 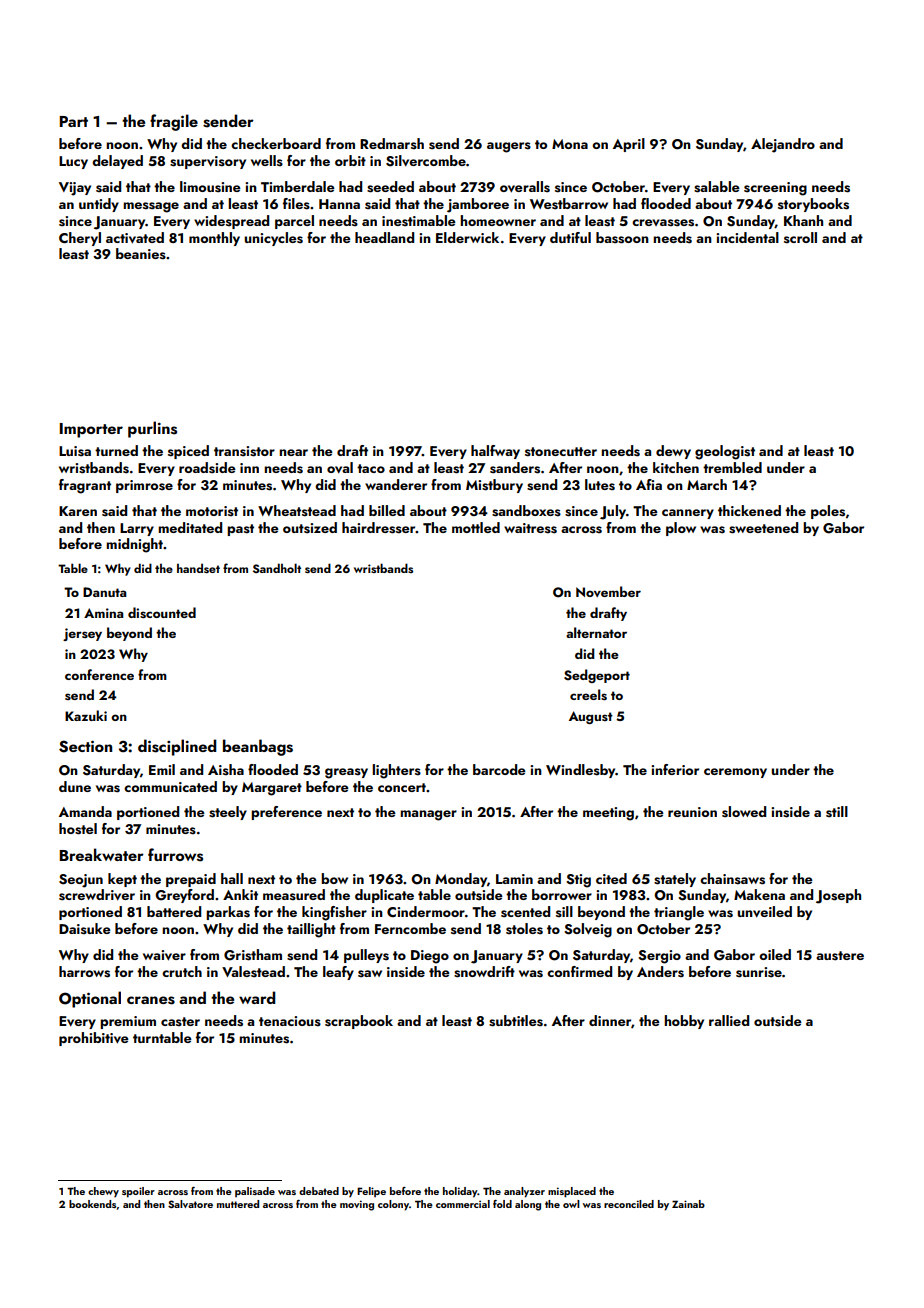 What do you see at coordinates (392, 144) in the page?
I see `Redmarsh` at bounding box center [392, 144].
